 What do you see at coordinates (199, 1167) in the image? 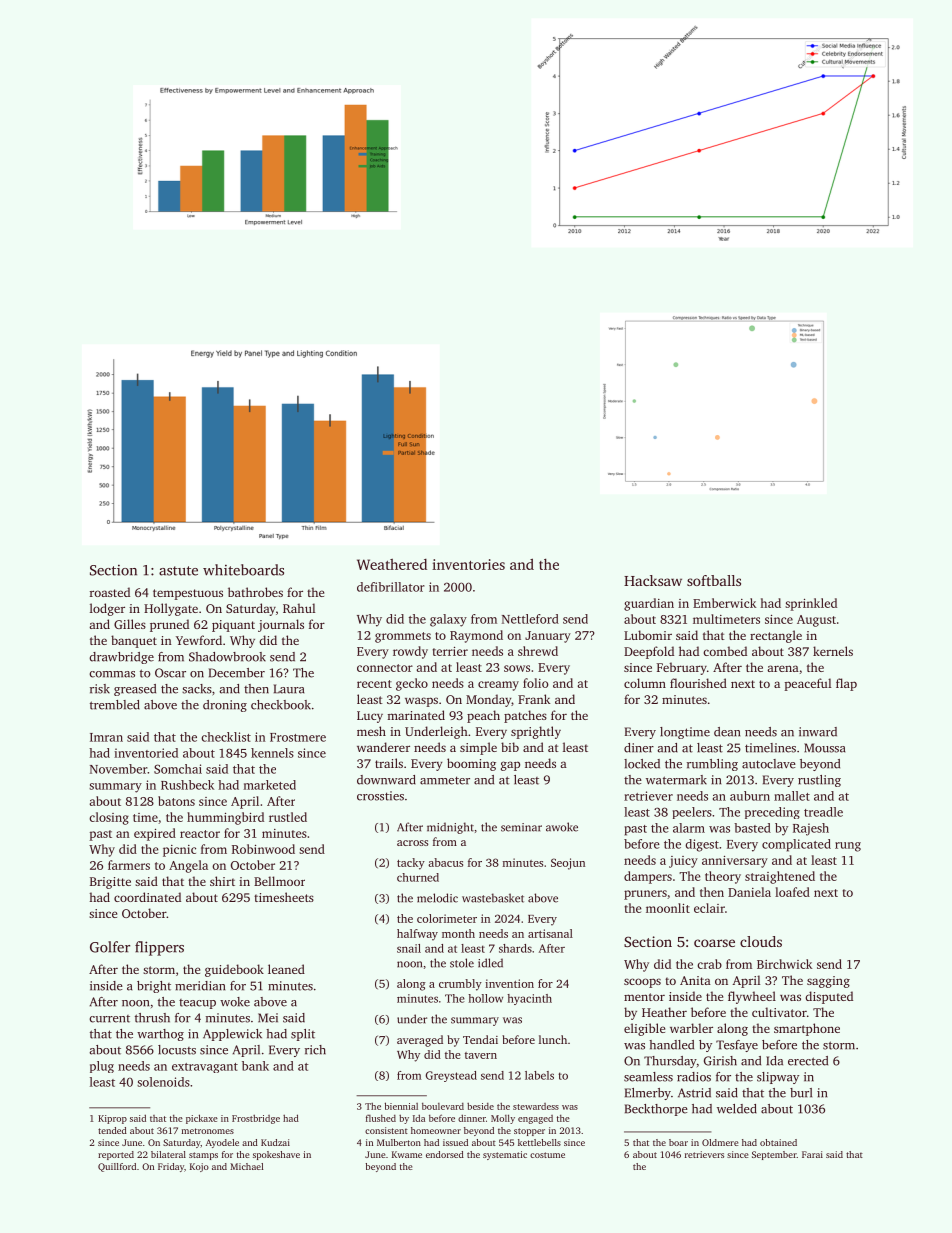
I see `Kojo` at bounding box center [199, 1167].
